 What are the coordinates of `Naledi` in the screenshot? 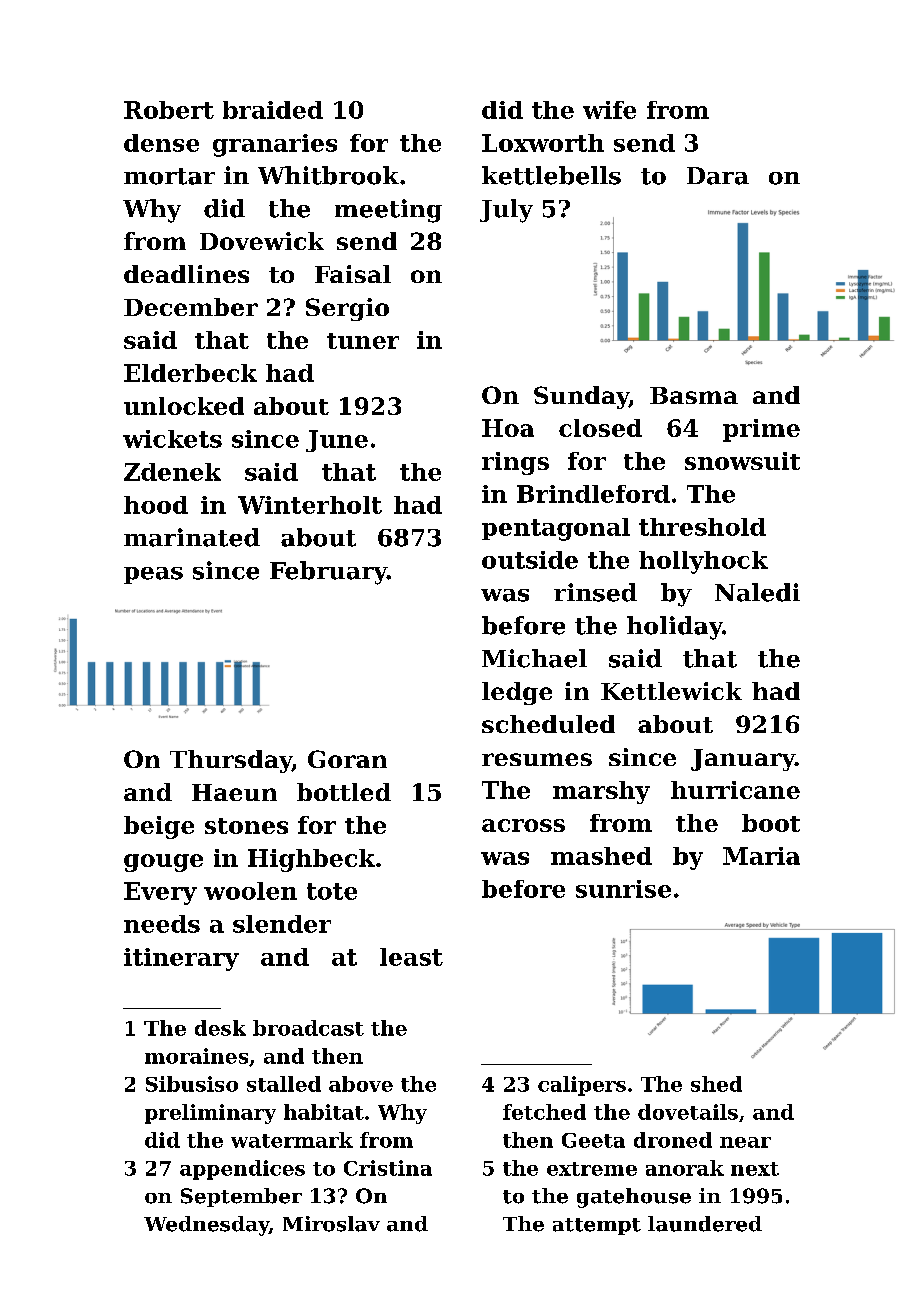 It's located at (757, 592).
